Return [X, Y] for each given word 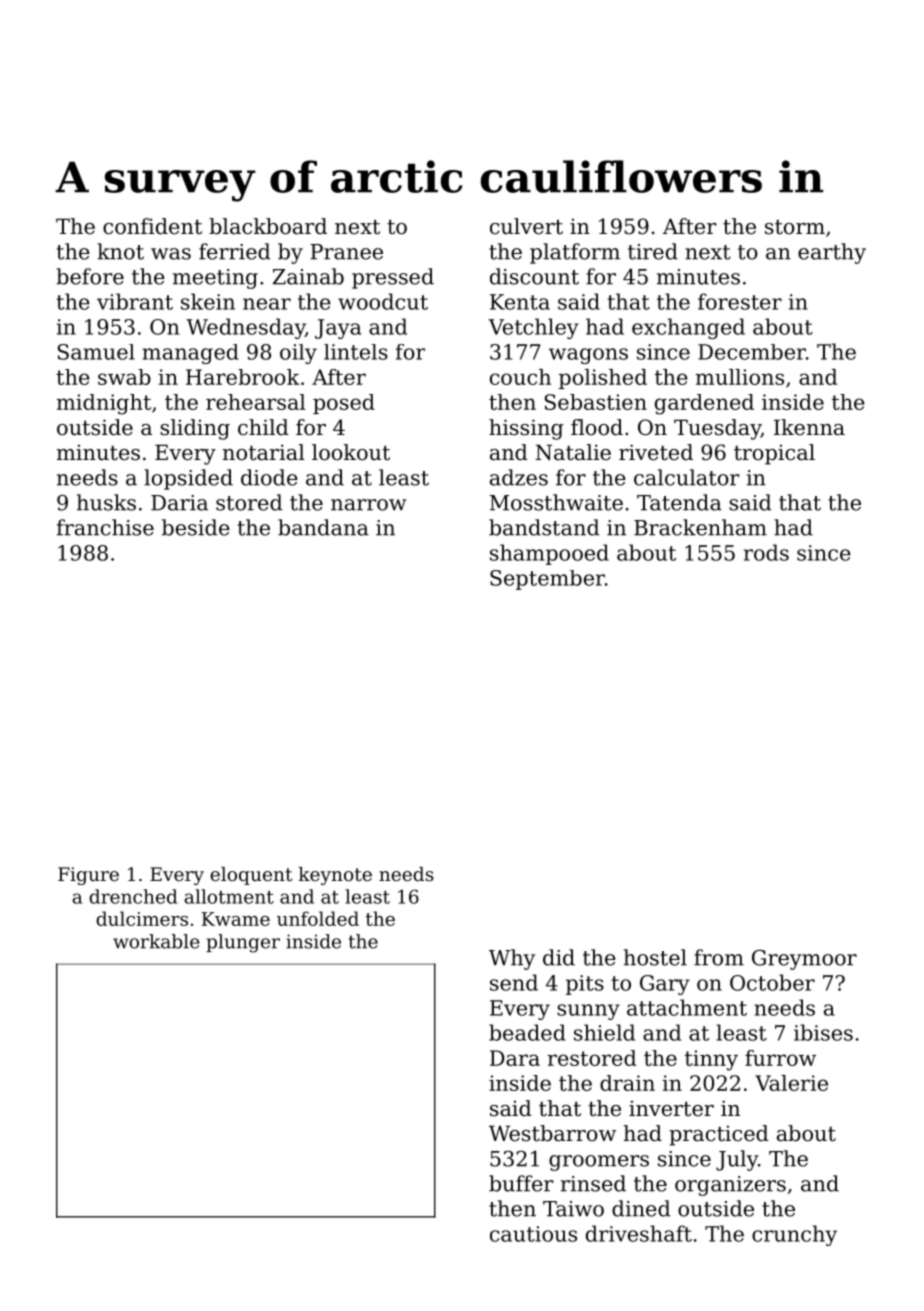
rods [766, 552]
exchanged [688, 328]
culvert [526, 226]
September [547, 580]
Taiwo [573, 1209]
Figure [88, 876]
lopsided [188, 479]
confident [152, 226]
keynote [335, 876]
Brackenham [700, 527]
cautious [533, 1234]
